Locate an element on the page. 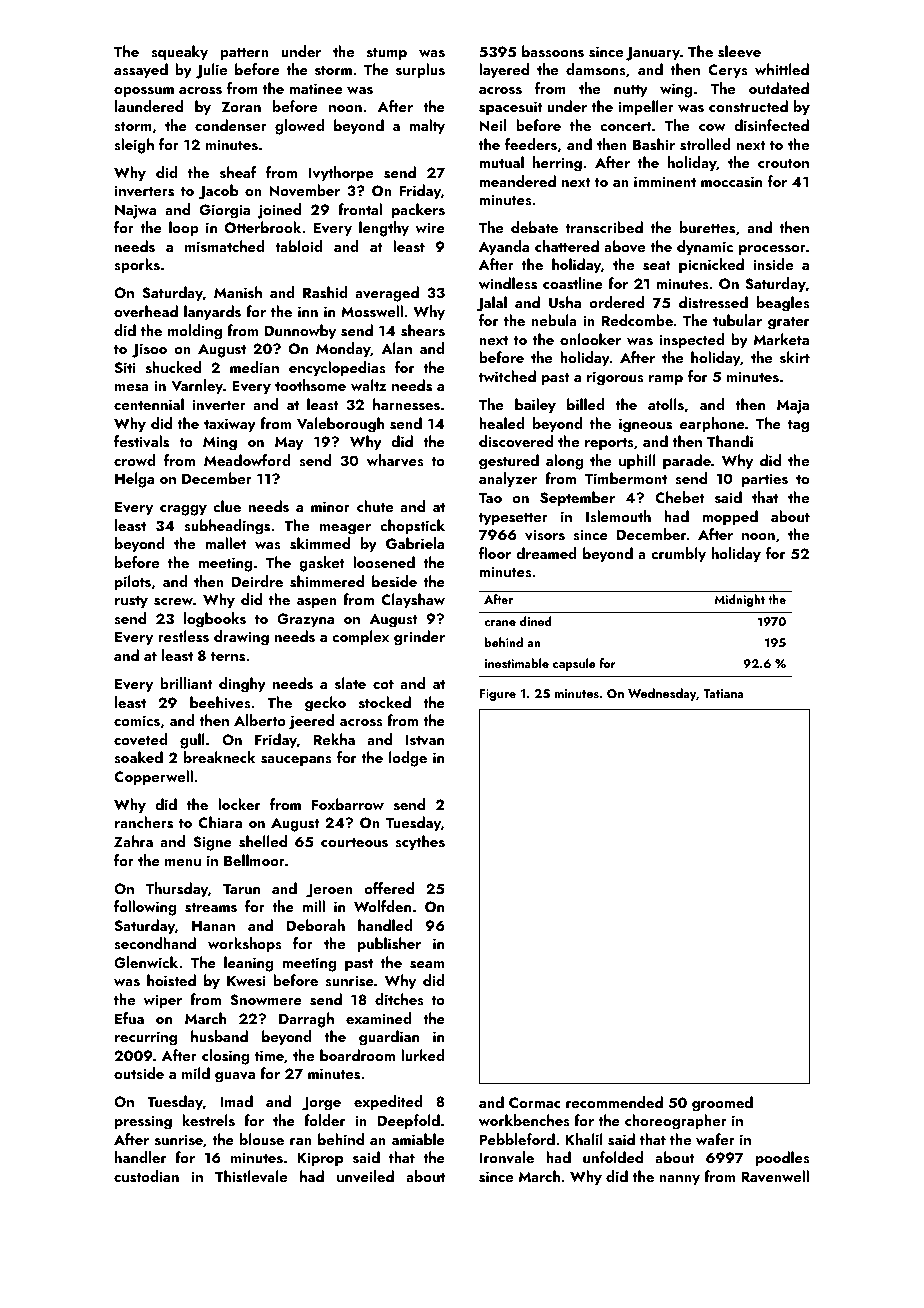 Image resolution: width=924 pixels, height=1308 pixels. outside is located at coordinates (139, 1073).
